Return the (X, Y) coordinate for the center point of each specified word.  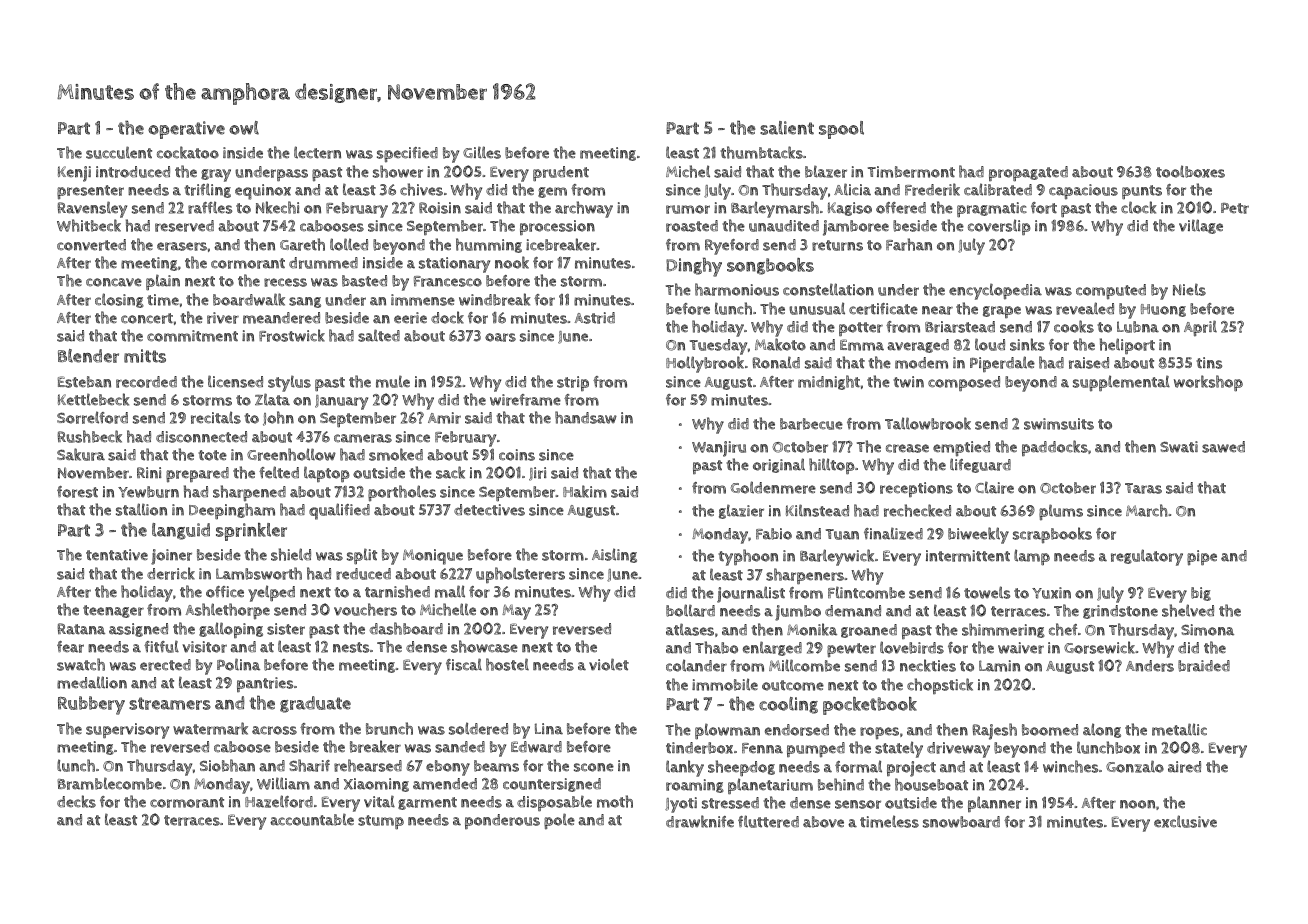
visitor (204, 647)
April (1200, 328)
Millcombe (804, 665)
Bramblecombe (109, 784)
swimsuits (1059, 424)
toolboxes (1190, 171)
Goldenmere (773, 487)
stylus (289, 384)
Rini (149, 472)
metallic (1179, 729)
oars (500, 337)
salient (787, 128)
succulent (119, 152)
